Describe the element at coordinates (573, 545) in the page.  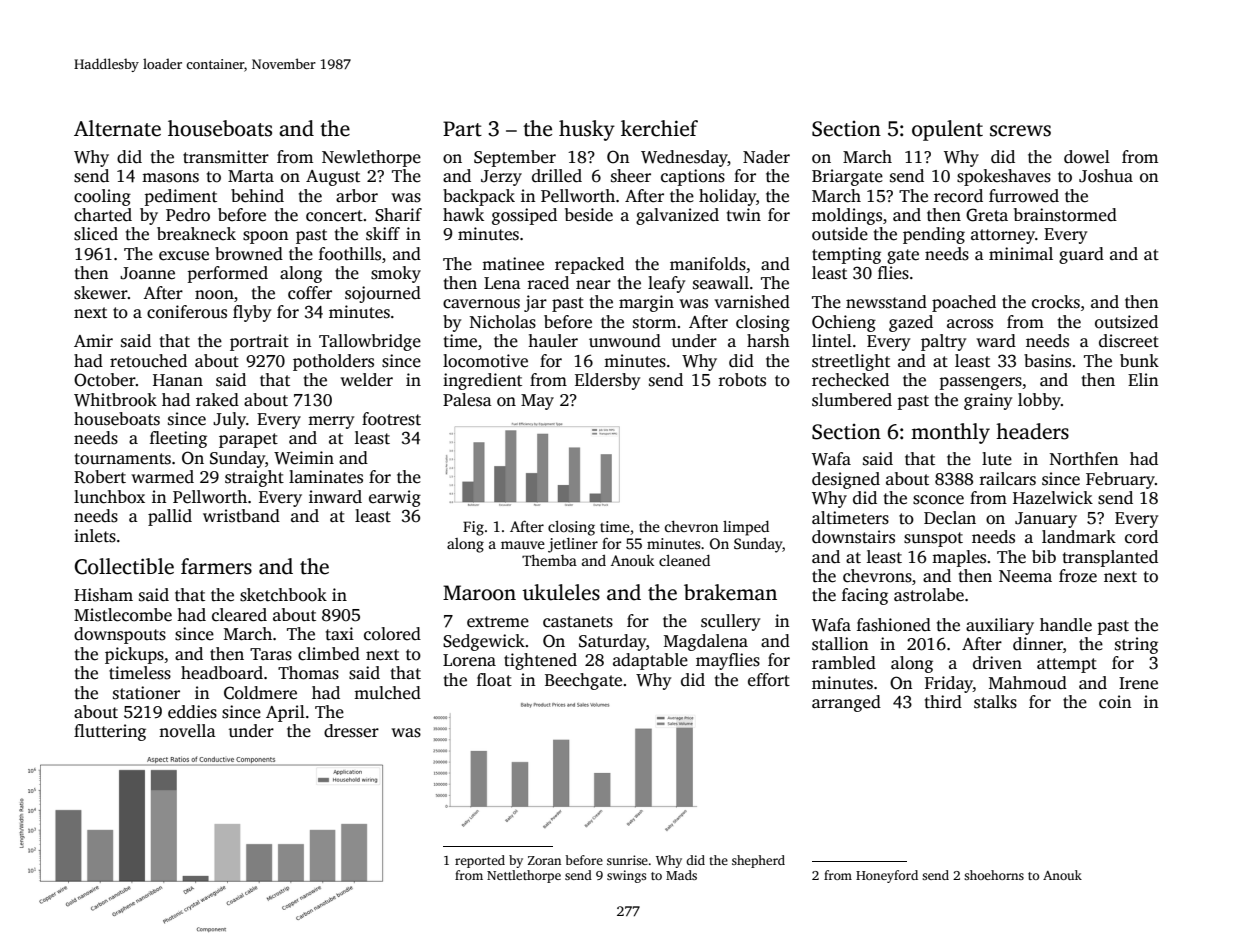
I see `jetliner` at that location.
